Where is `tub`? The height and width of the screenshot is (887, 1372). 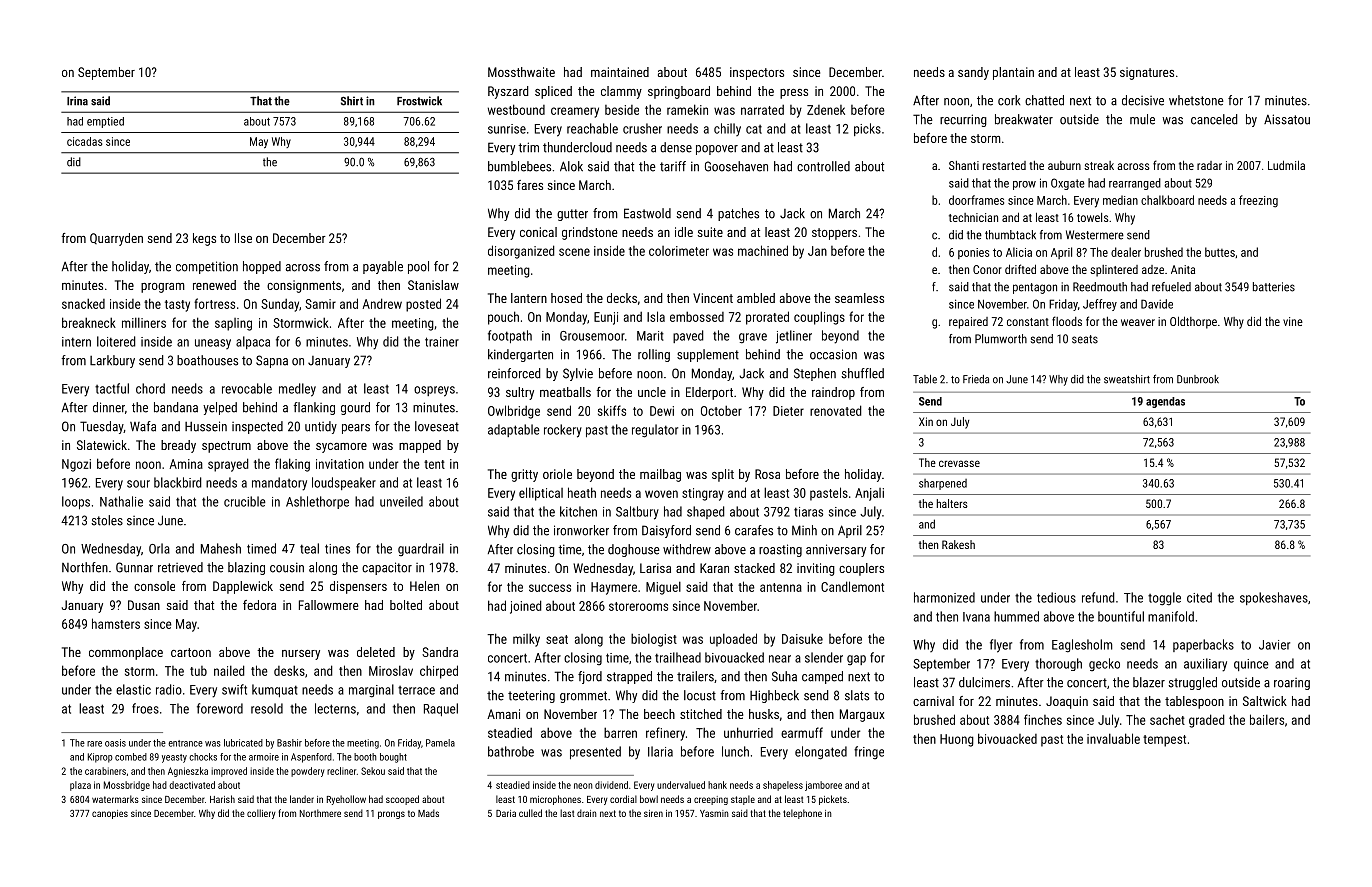 tub is located at coordinates (198, 671).
